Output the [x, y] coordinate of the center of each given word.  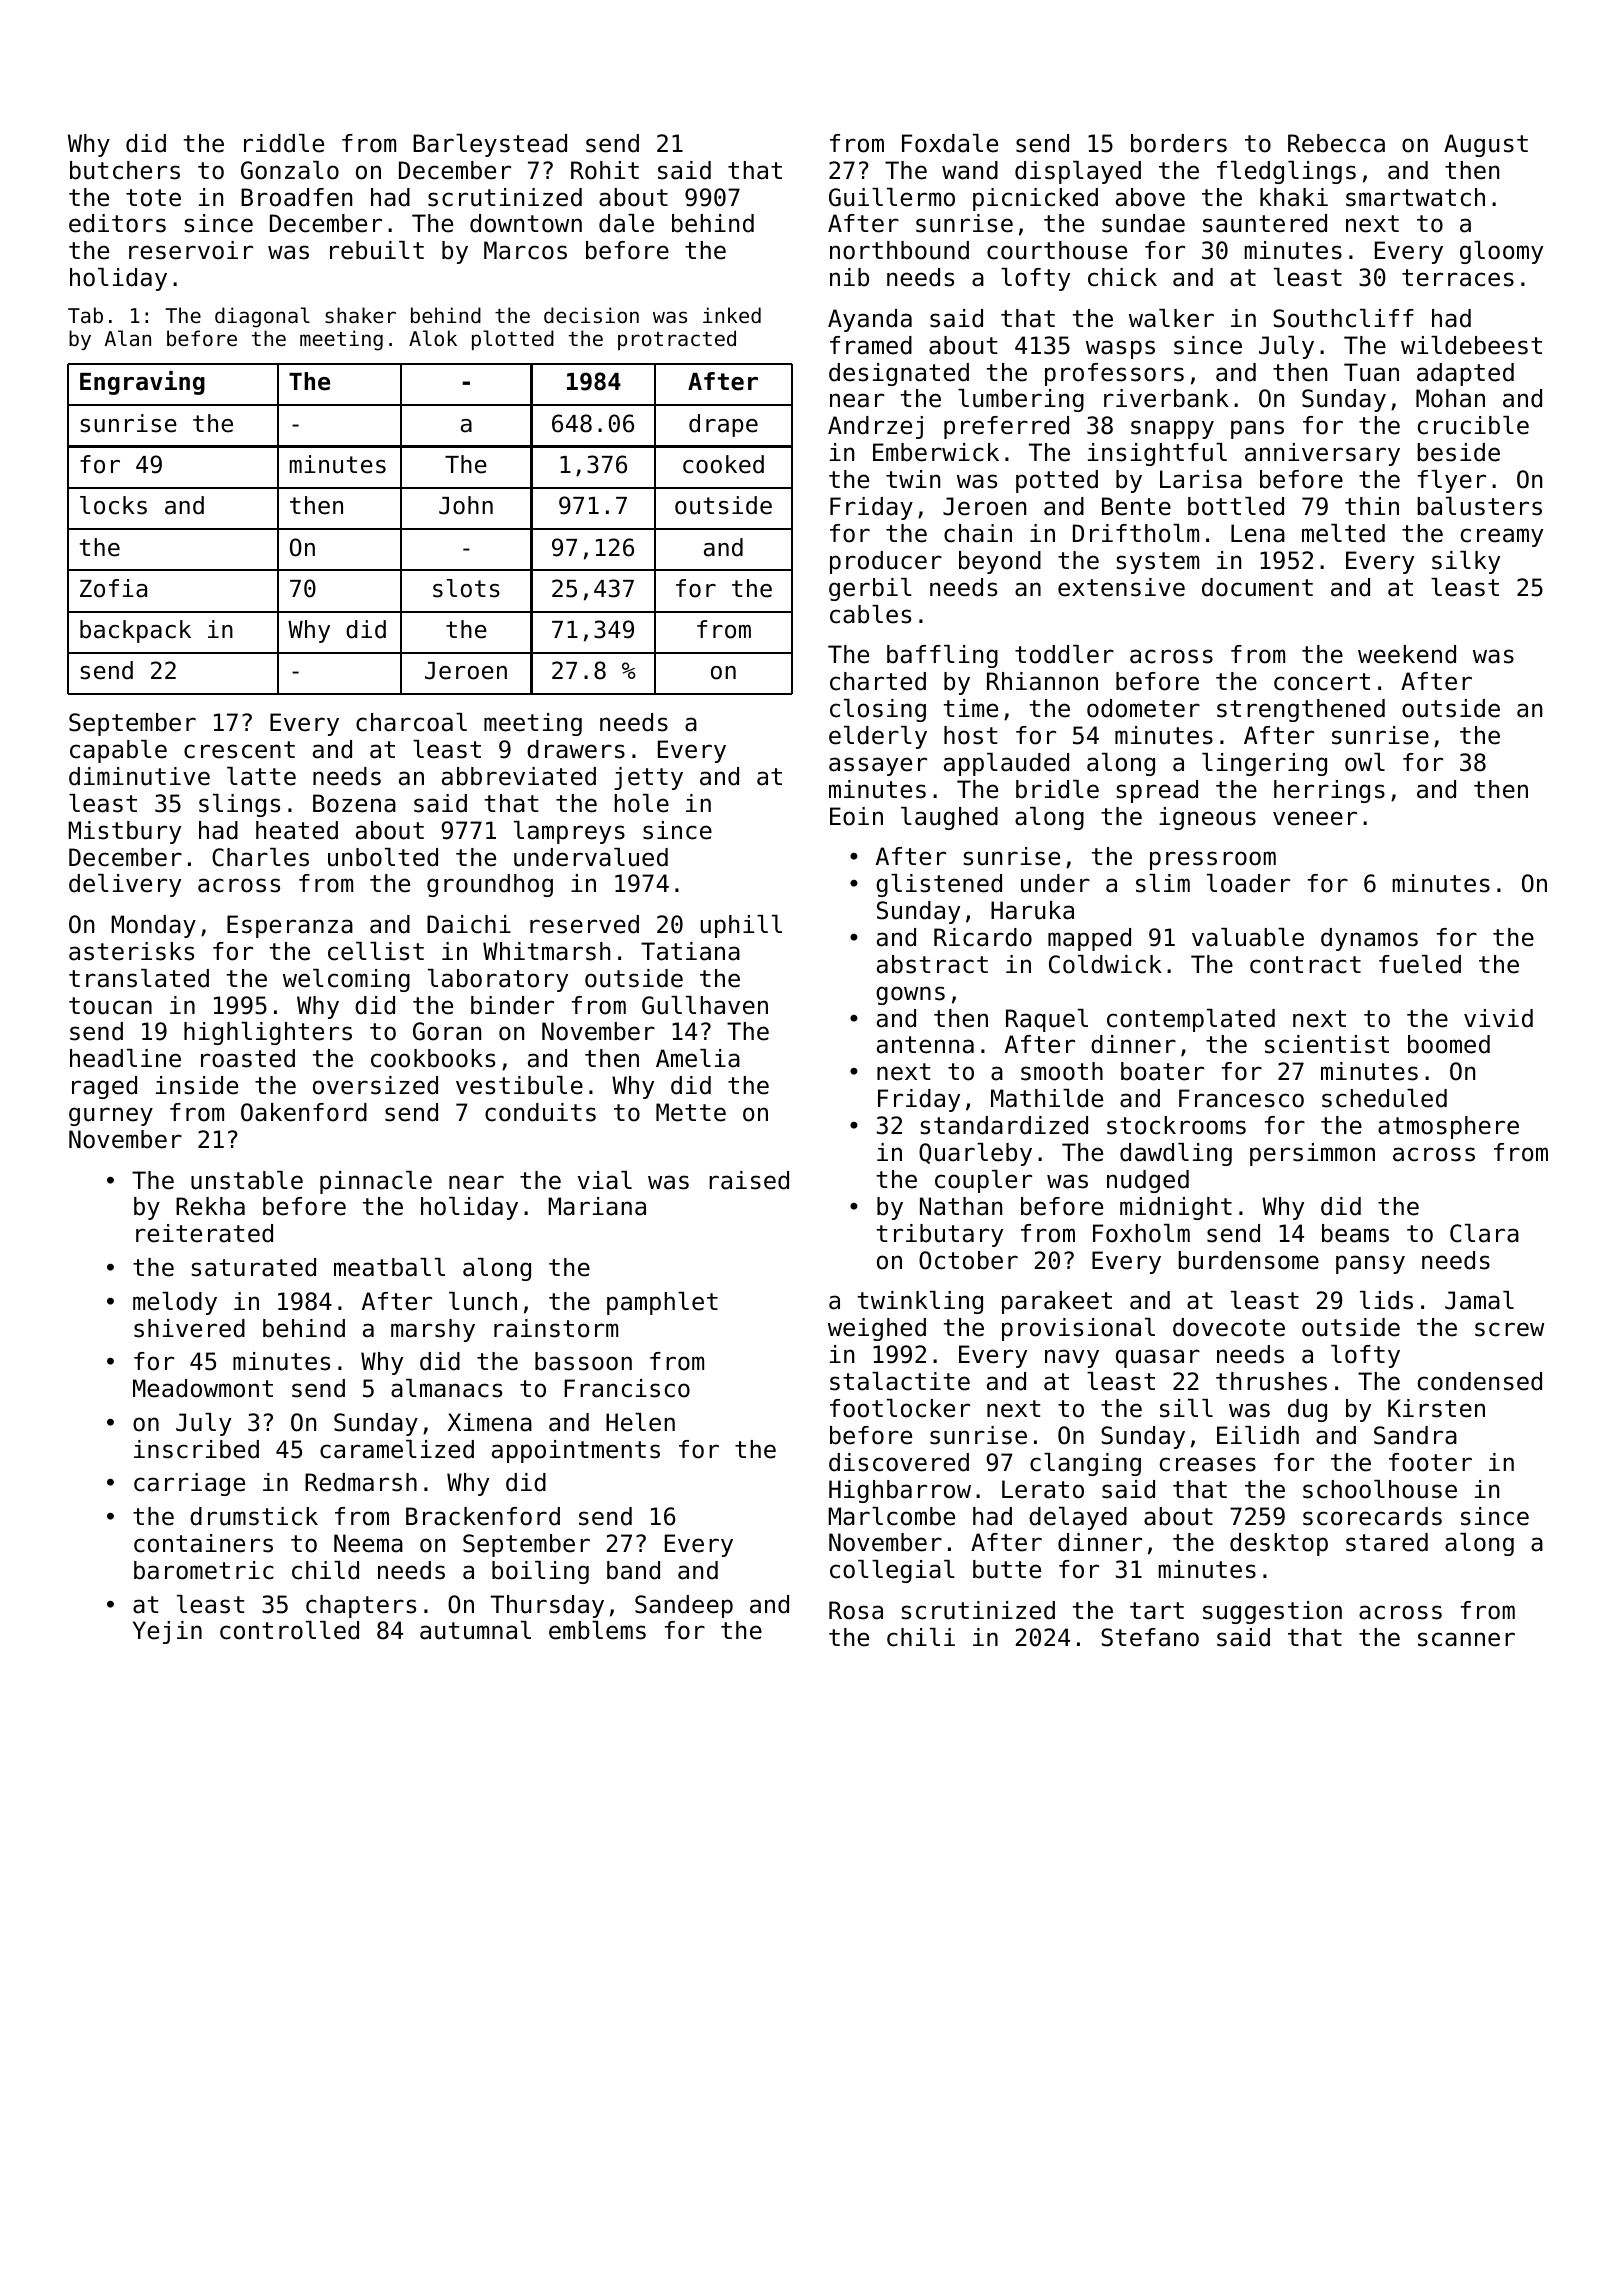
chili [921, 1637]
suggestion [1272, 1612]
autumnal [475, 1630]
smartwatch [1415, 197]
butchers [125, 170]
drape [723, 425]
